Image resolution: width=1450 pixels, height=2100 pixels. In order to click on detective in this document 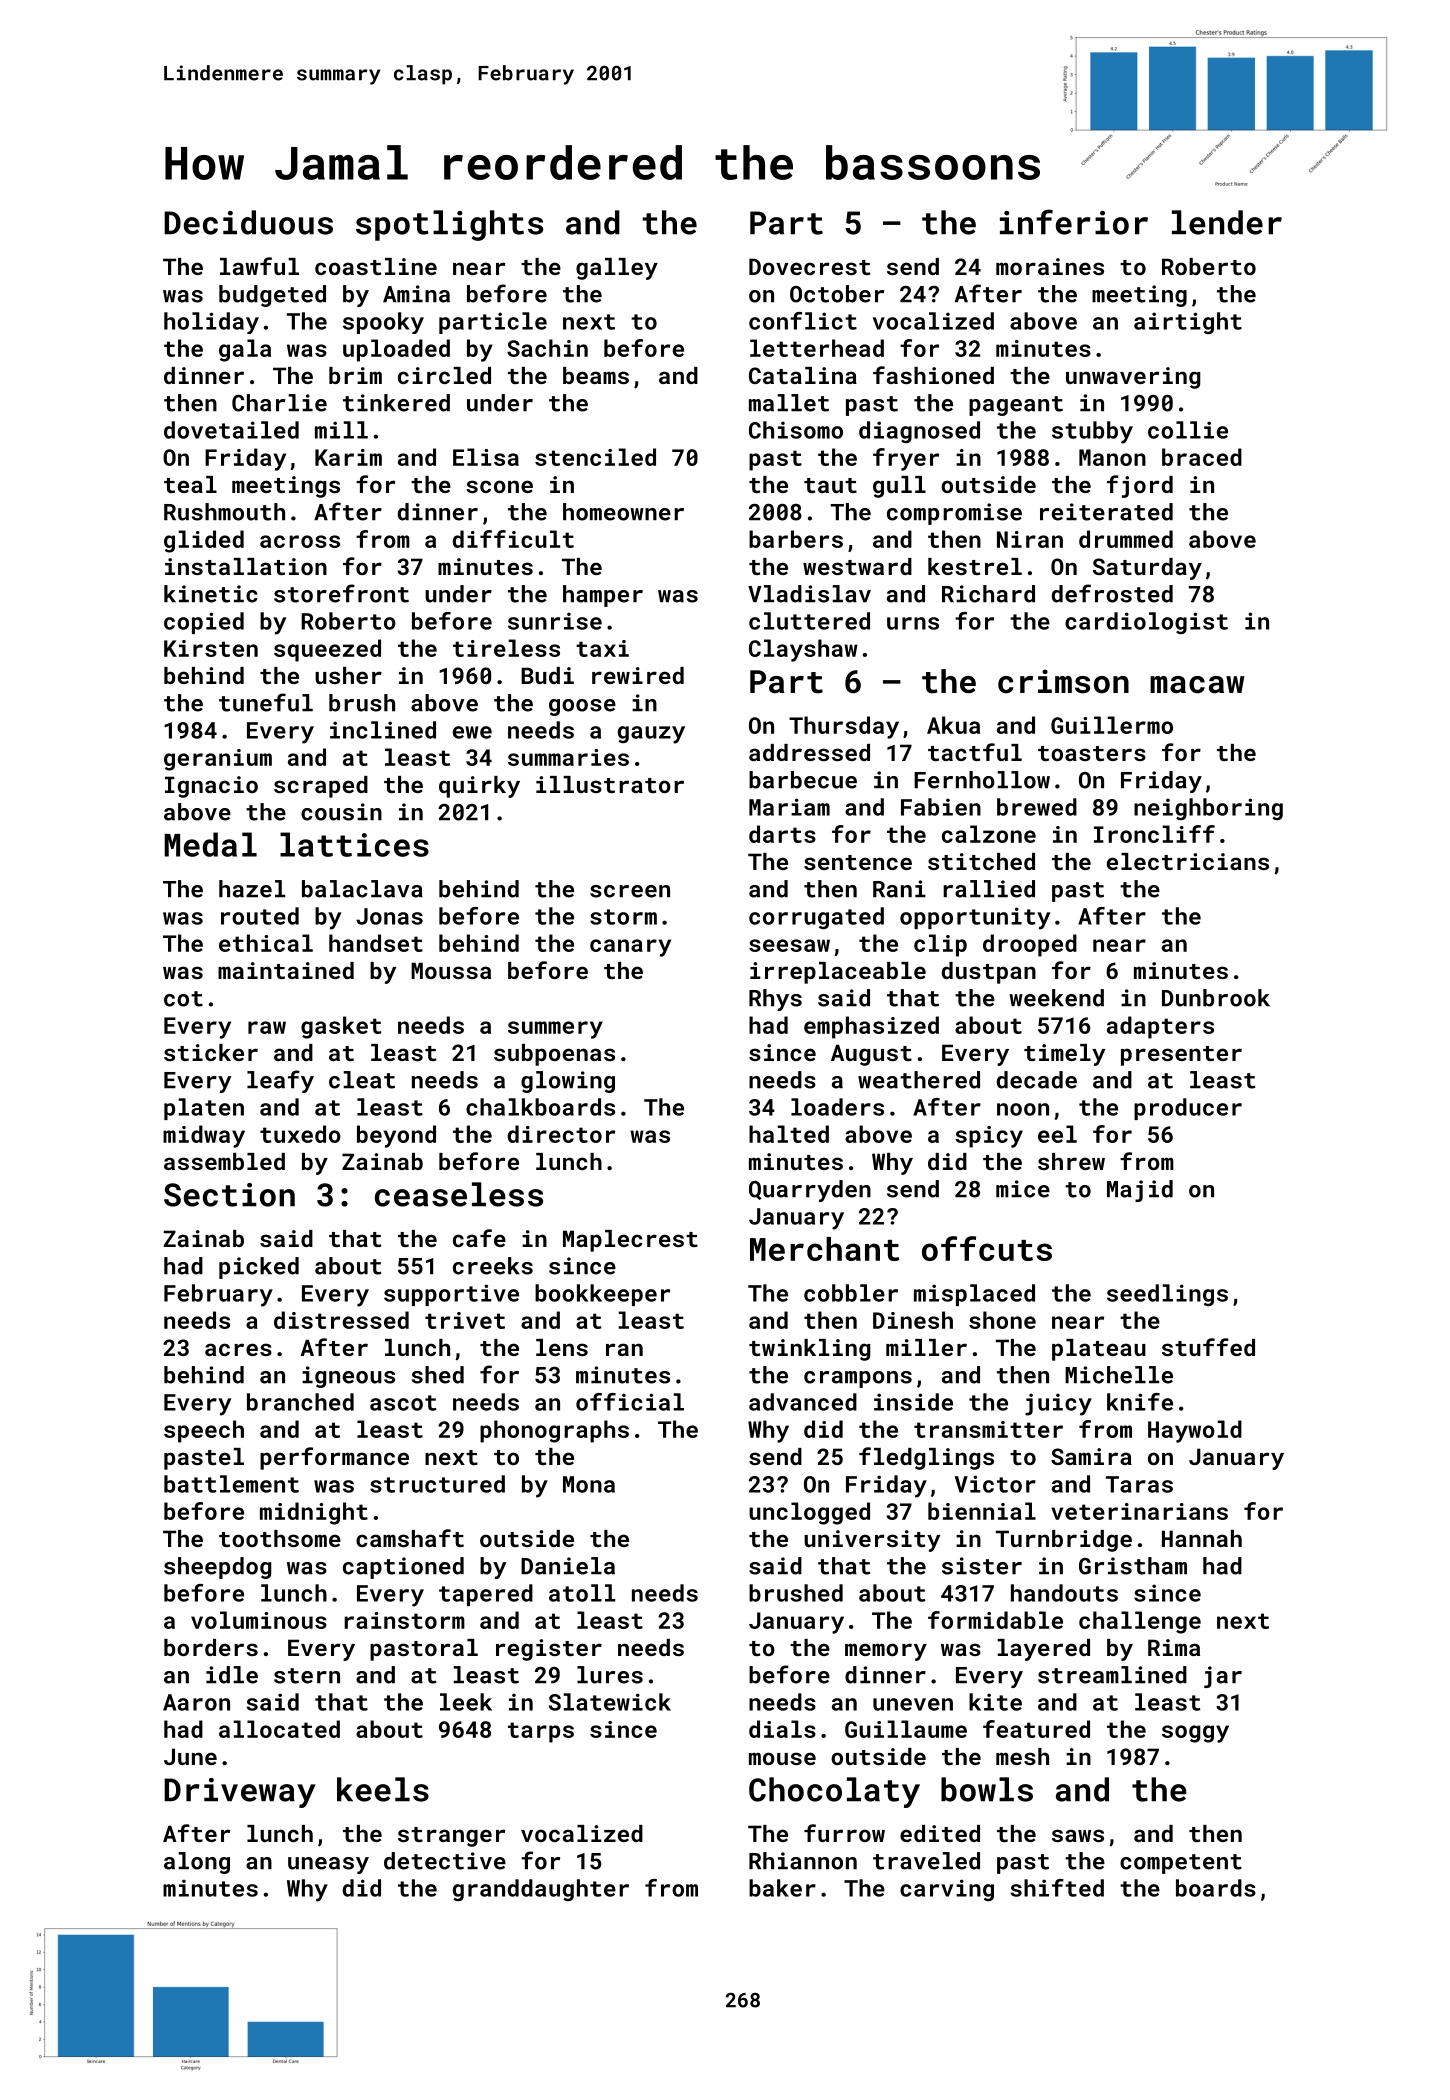, I will do `click(445, 1861)`.
